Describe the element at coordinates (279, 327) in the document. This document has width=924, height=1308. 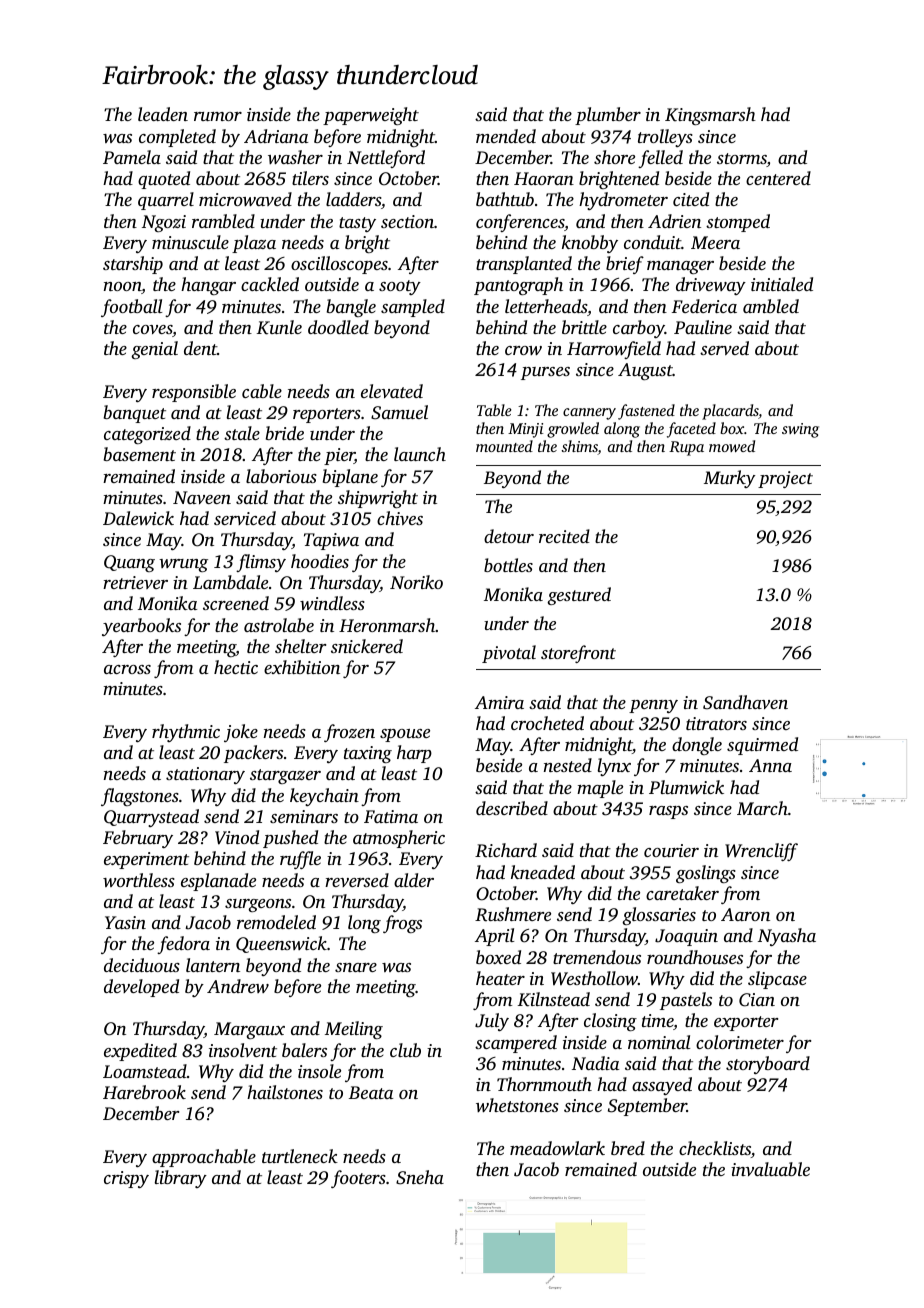
I see `Kunle` at that location.
